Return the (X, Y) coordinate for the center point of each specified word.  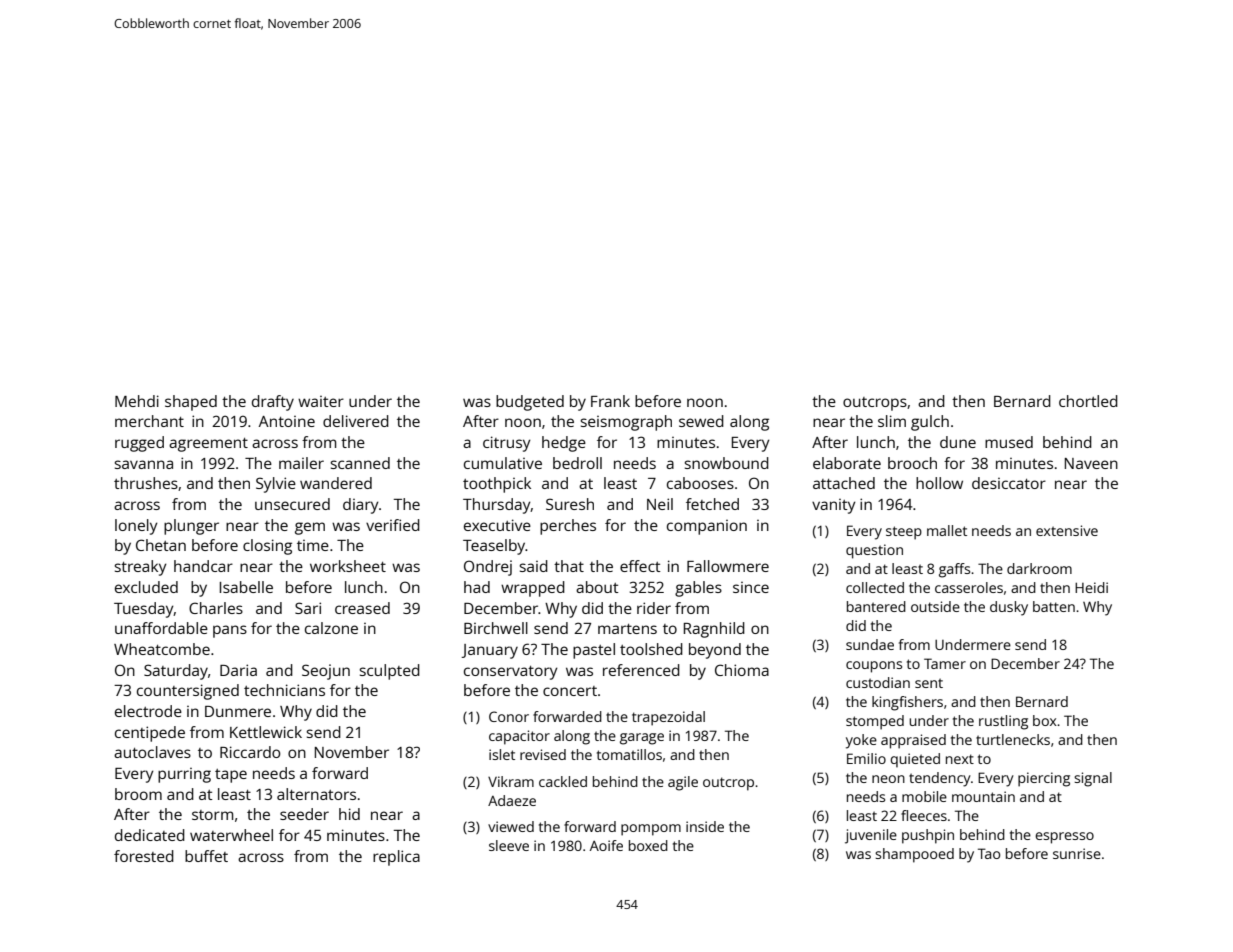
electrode (148, 711)
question (874, 551)
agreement (208, 445)
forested (144, 856)
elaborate (847, 463)
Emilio (866, 758)
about (597, 587)
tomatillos (629, 754)
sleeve (509, 845)
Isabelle (246, 587)
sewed (701, 421)
